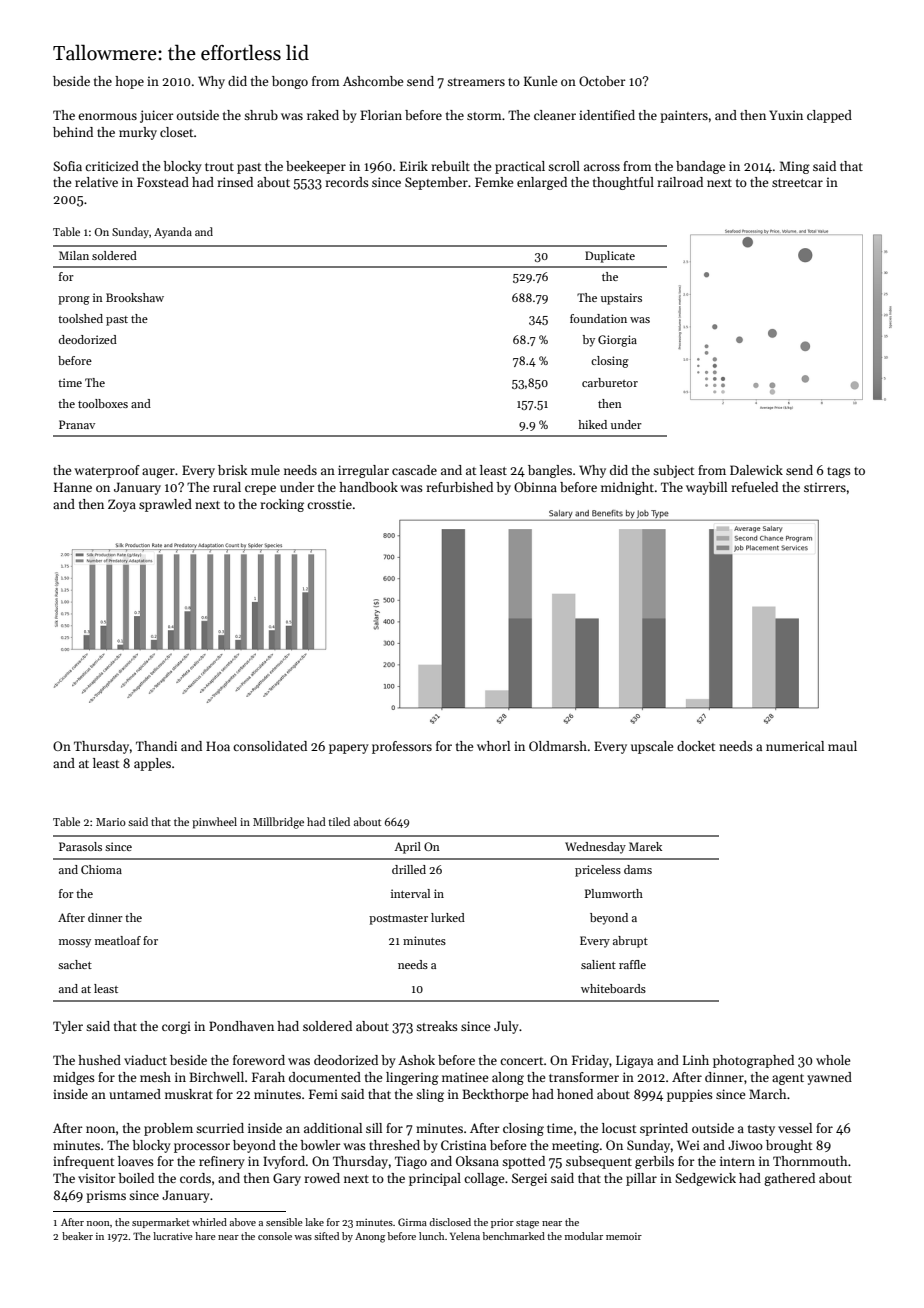 The image size is (924, 1308). I want to click on streaks, so click(437, 1026).
